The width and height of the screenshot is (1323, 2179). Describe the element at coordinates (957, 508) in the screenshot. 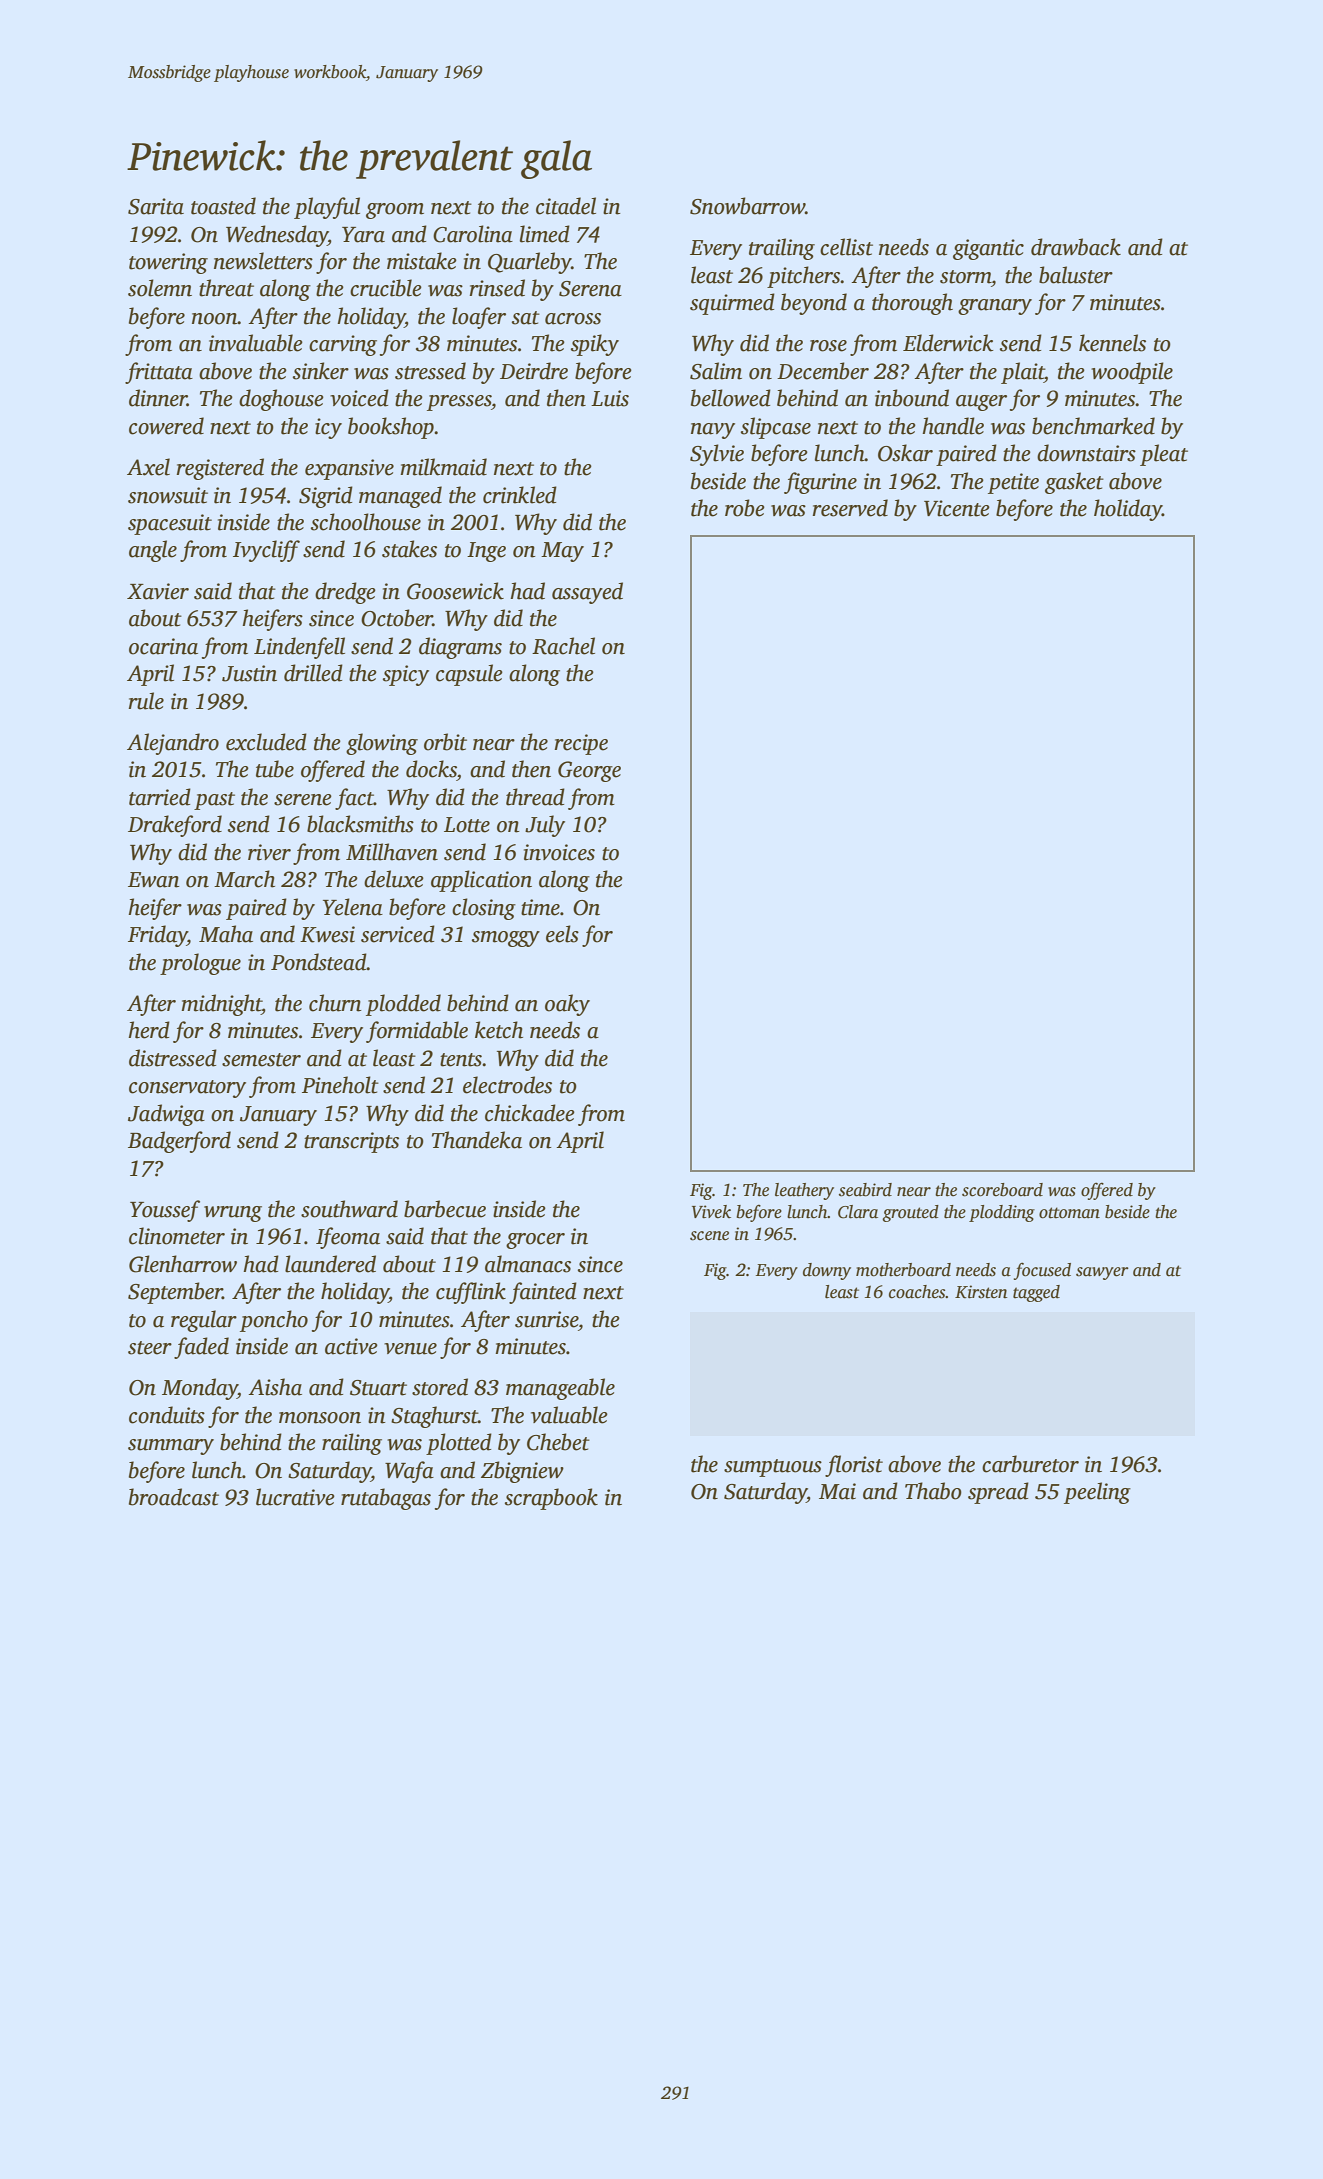

I see `Vicente` at that location.
